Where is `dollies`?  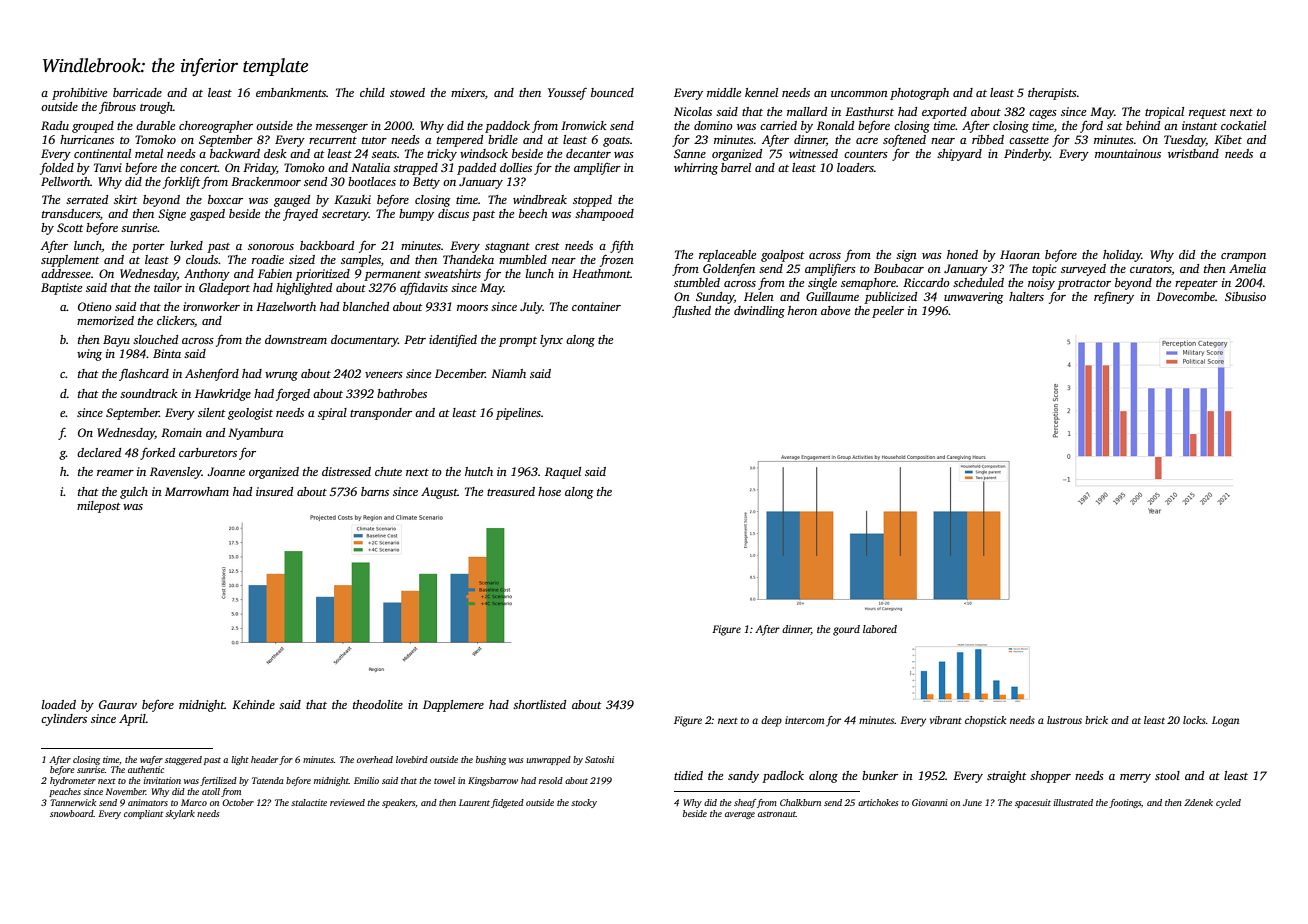
dollies is located at coordinates (516, 167).
